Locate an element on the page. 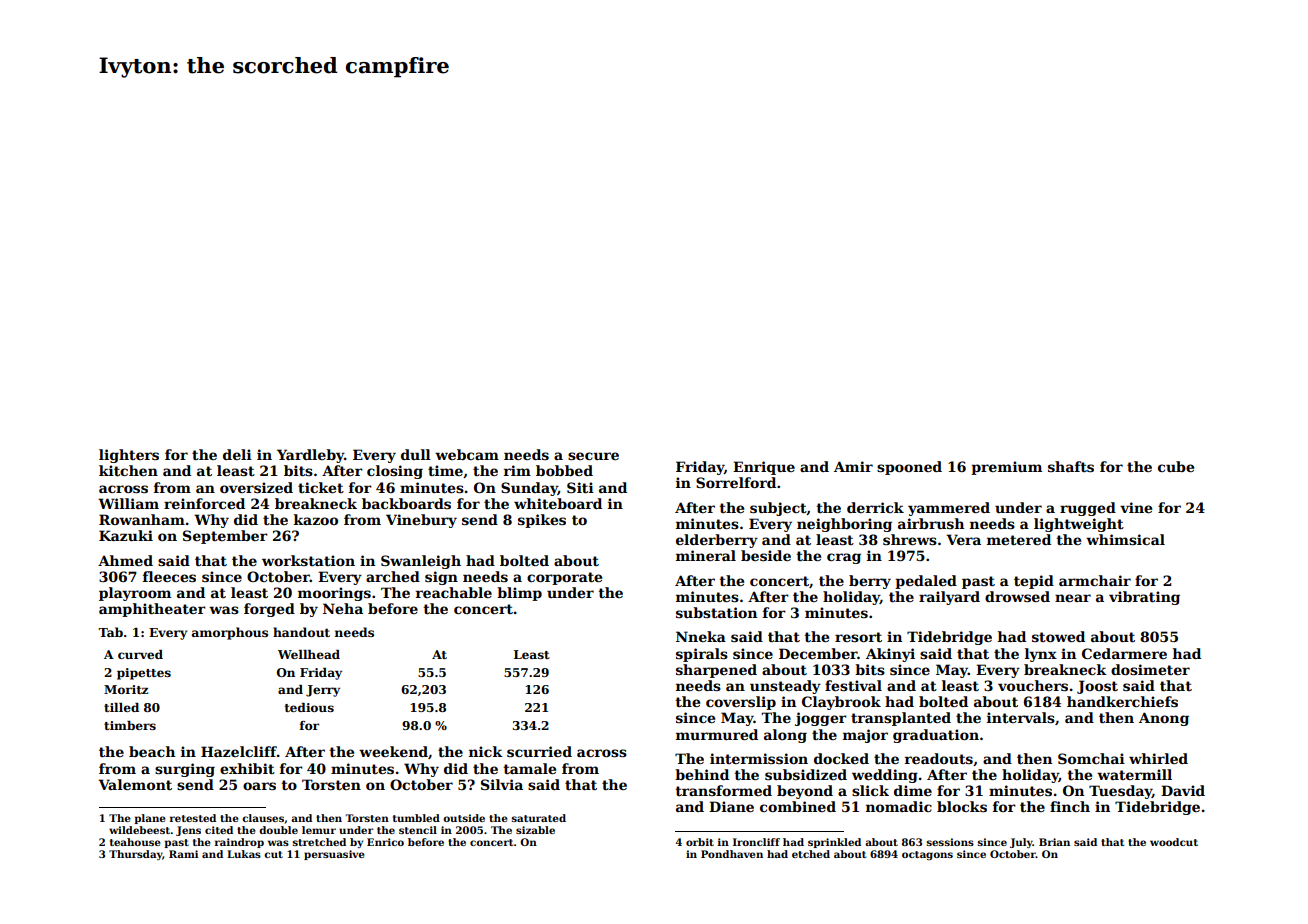 The width and height of the document is (1308, 924). spikes is located at coordinates (542, 521).
